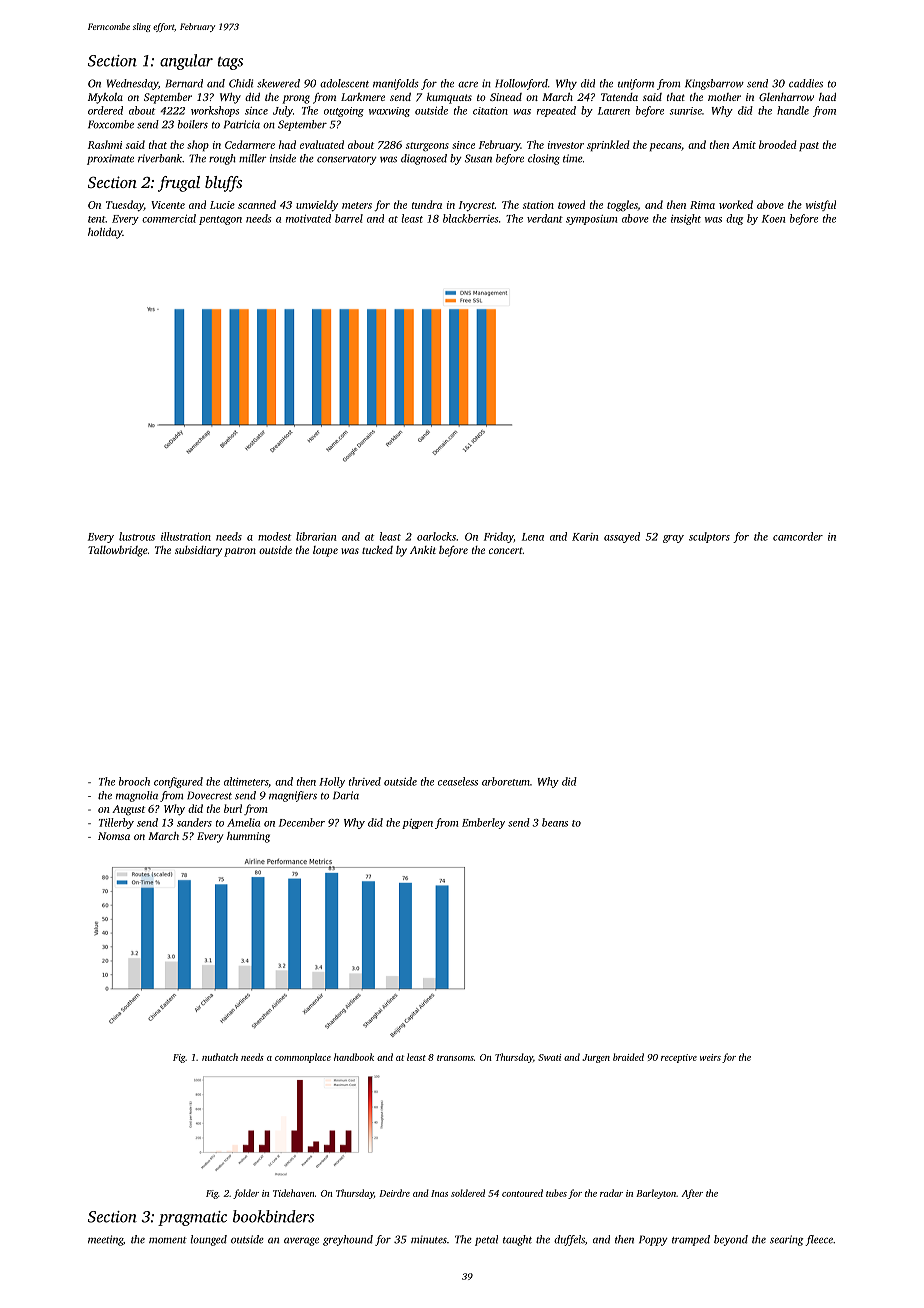 The width and height of the page is (924, 1308). What do you see at coordinates (506, 781) in the page?
I see `arboretum` at bounding box center [506, 781].
